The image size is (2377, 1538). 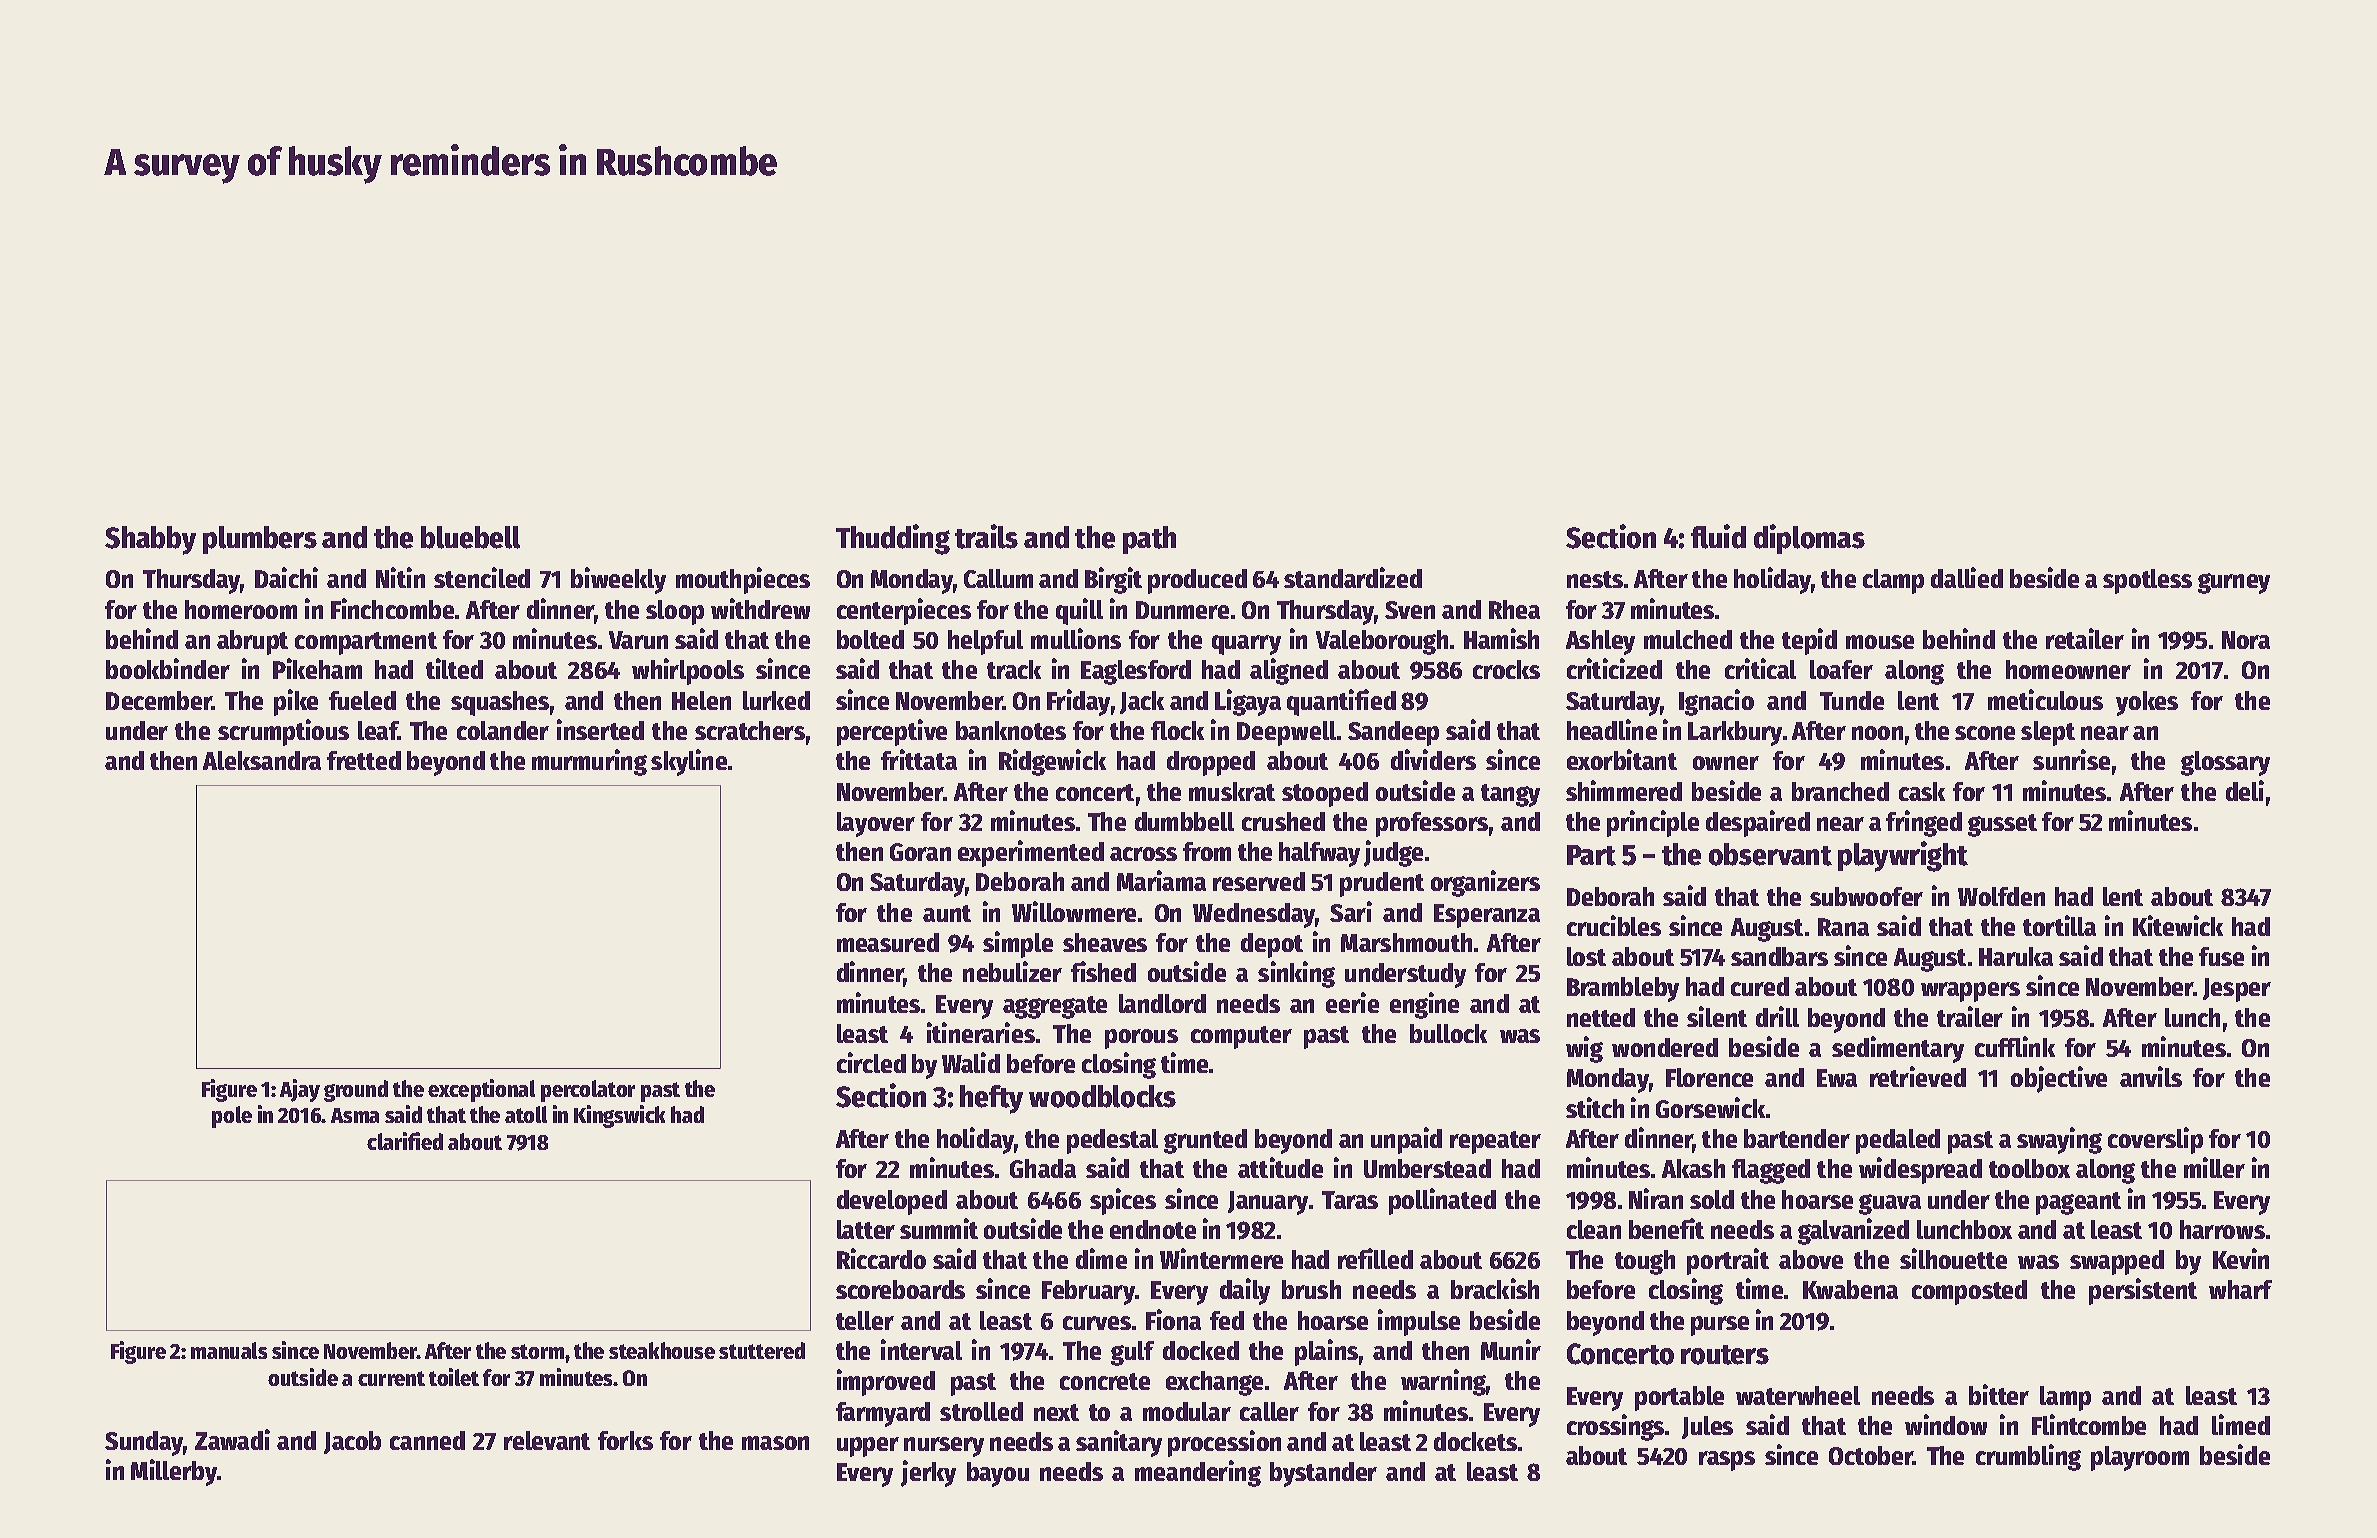 What do you see at coordinates (2028, 1457) in the image?
I see `crumbling` at bounding box center [2028, 1457].
